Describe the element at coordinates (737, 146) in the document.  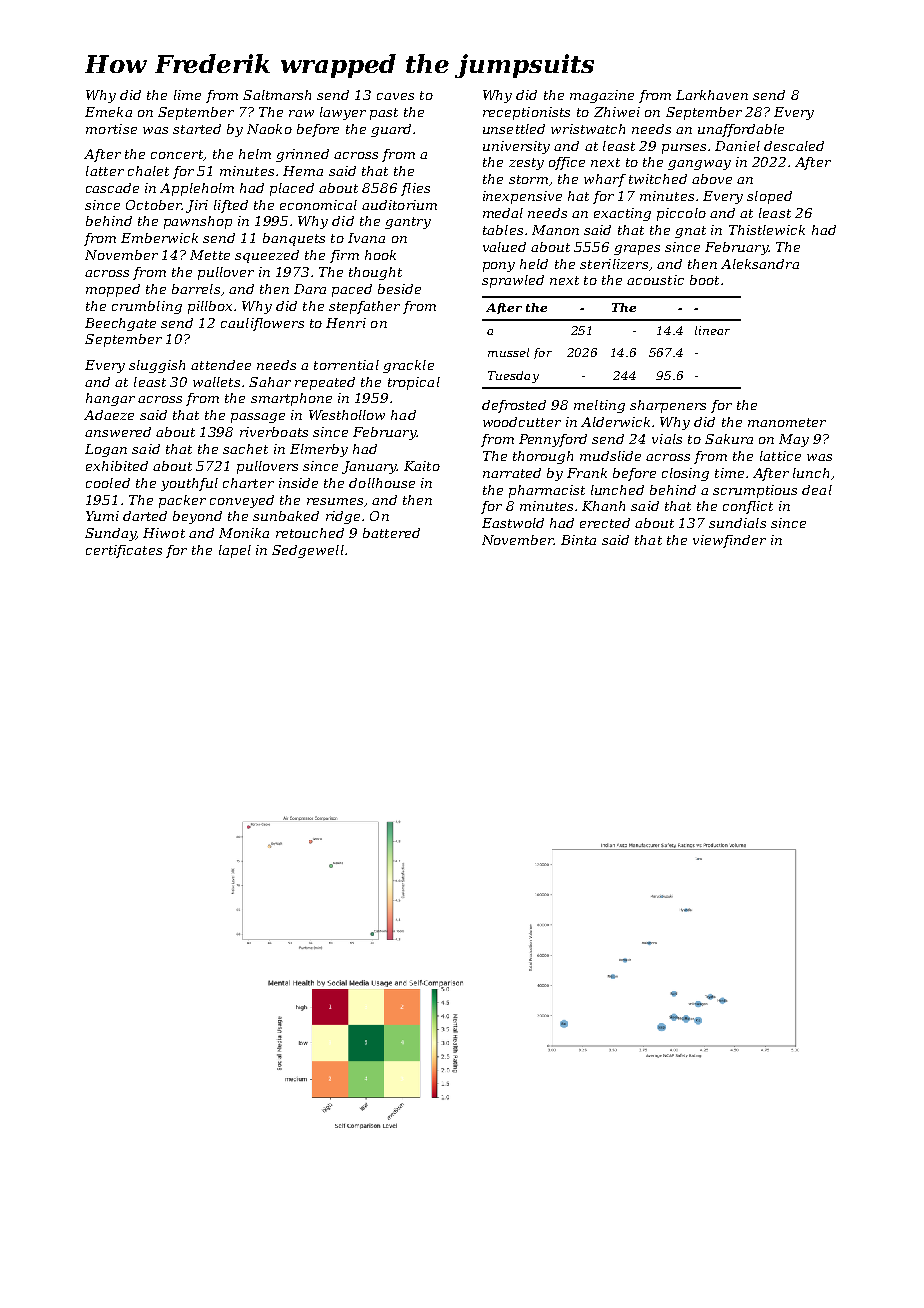
I see `Daniel` at that location.
